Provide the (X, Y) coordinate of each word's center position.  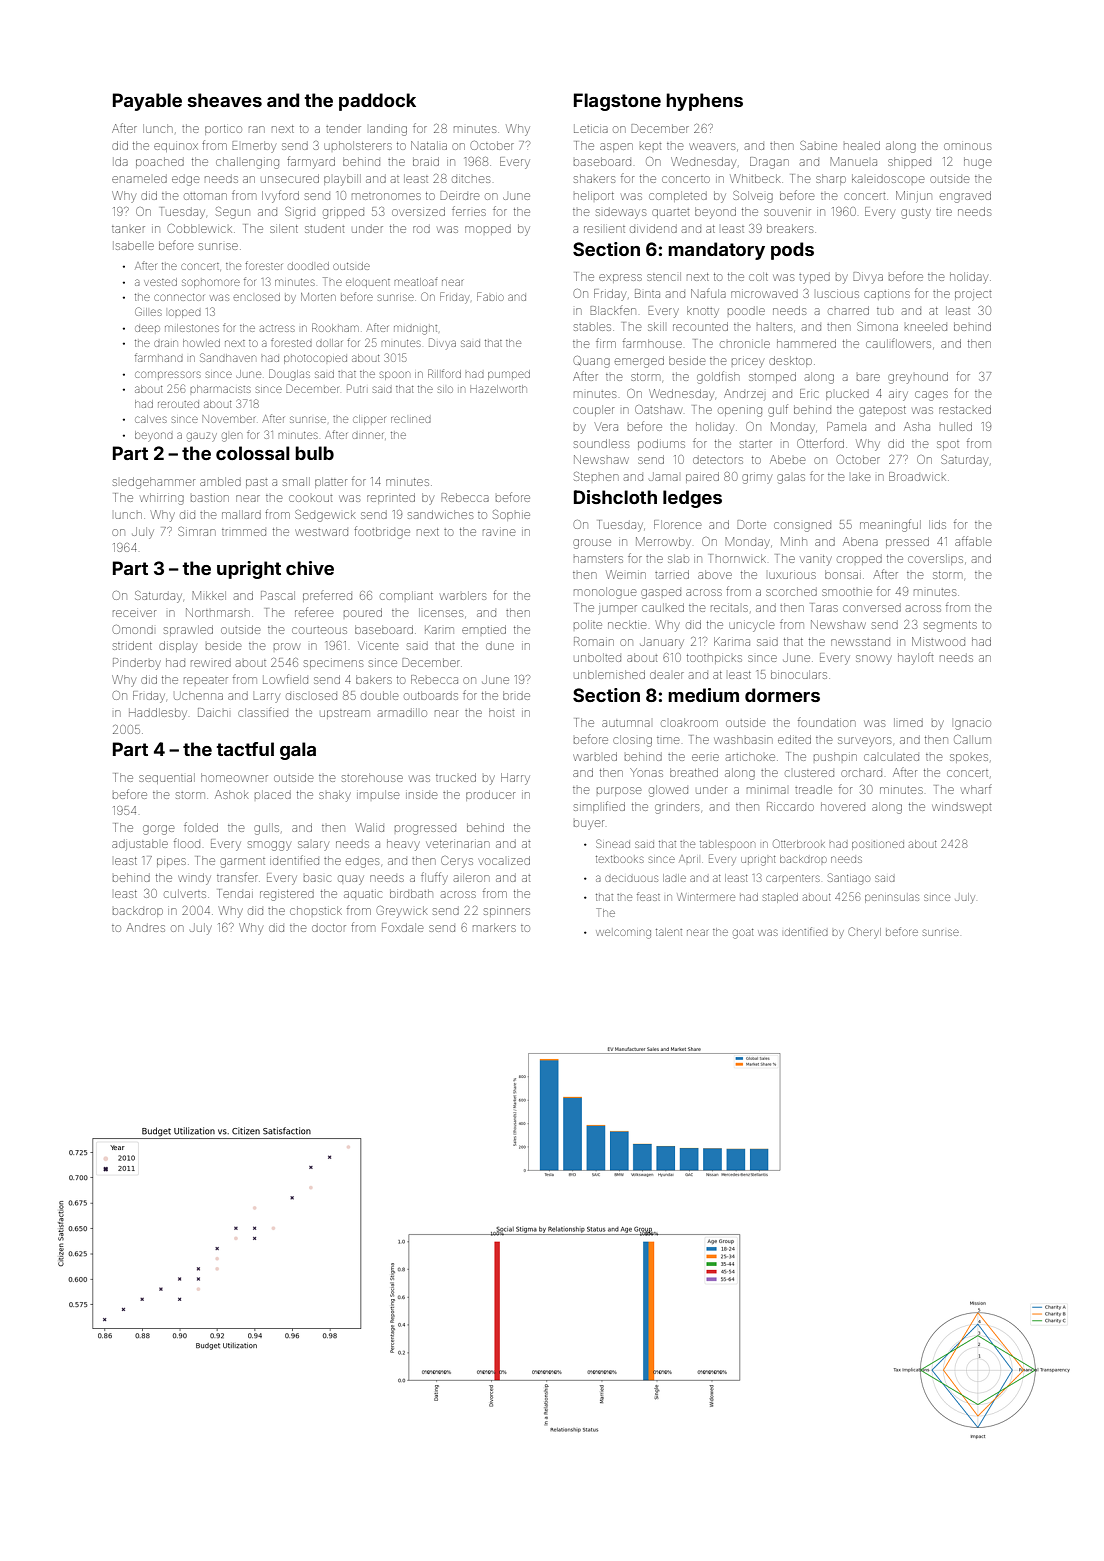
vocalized (504, 860)
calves (151, 419)
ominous (967, 146)
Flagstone (617, 102)
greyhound (918, 378)
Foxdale (402, 927)
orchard (861, 772)
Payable (147, 102)
